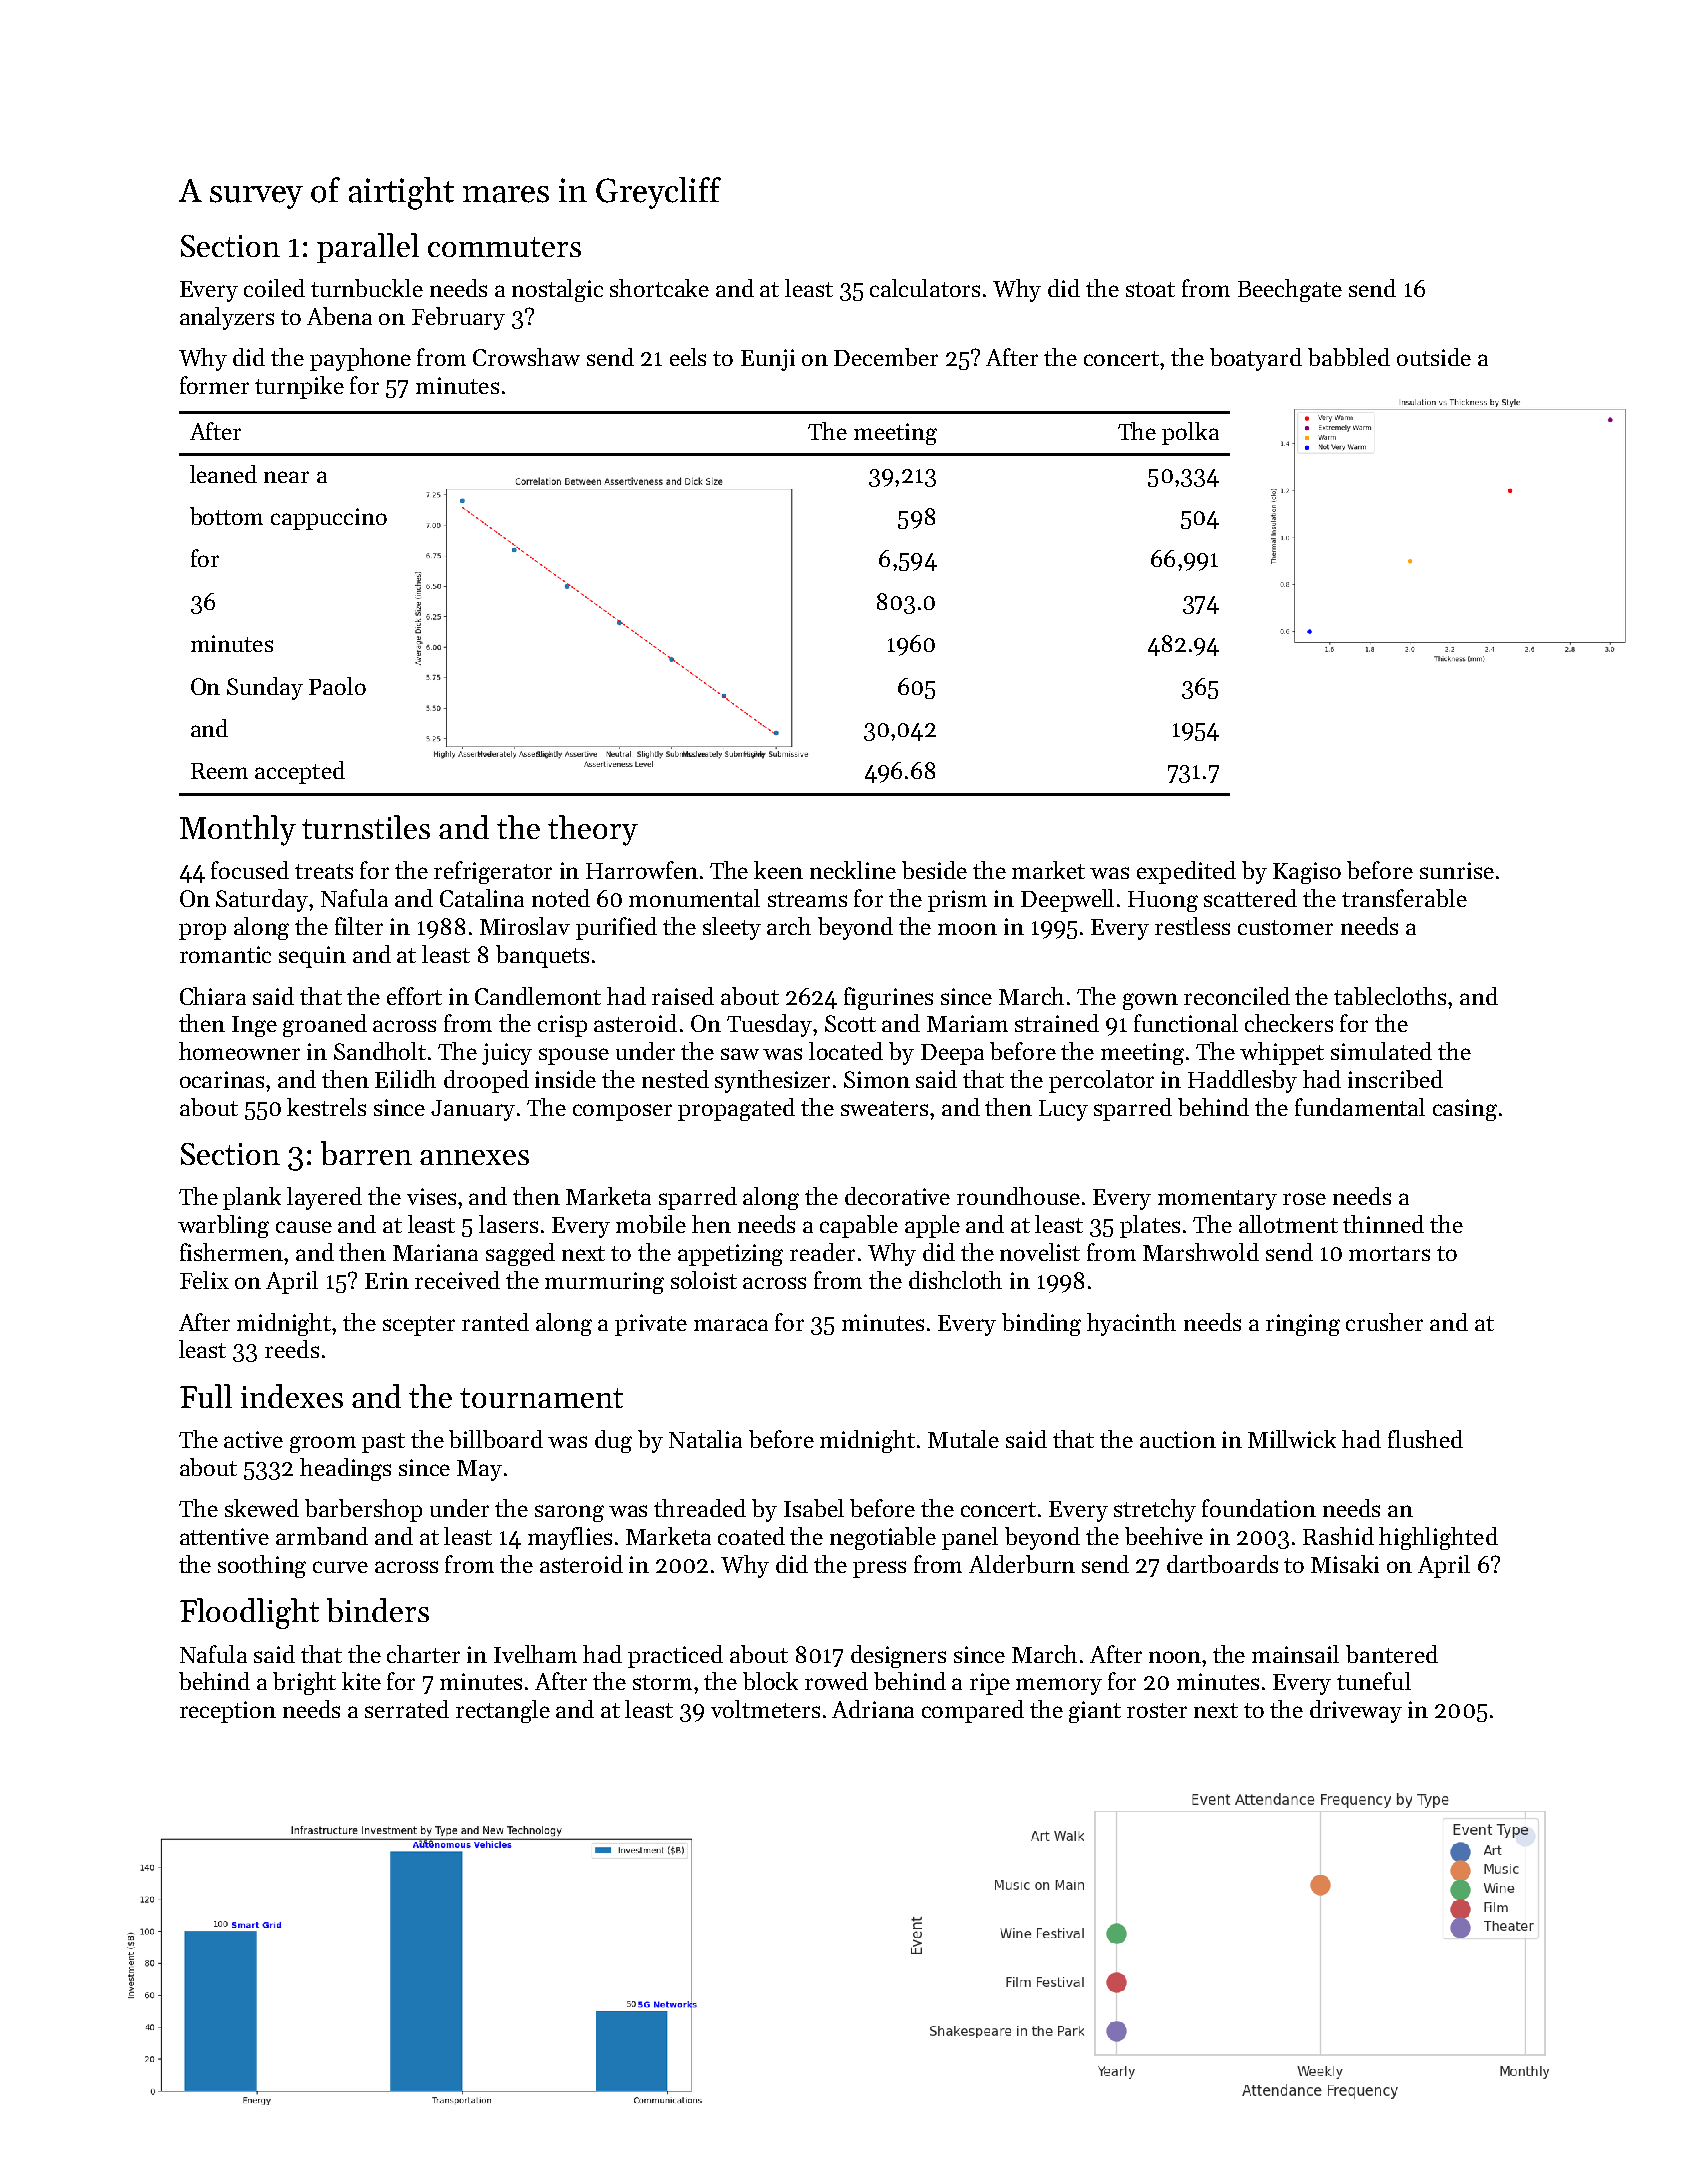 The image size is (1683, 2178). Describe the element at coordinates (814, 1508) in the screenshot. I see `Isabel` at that location.
